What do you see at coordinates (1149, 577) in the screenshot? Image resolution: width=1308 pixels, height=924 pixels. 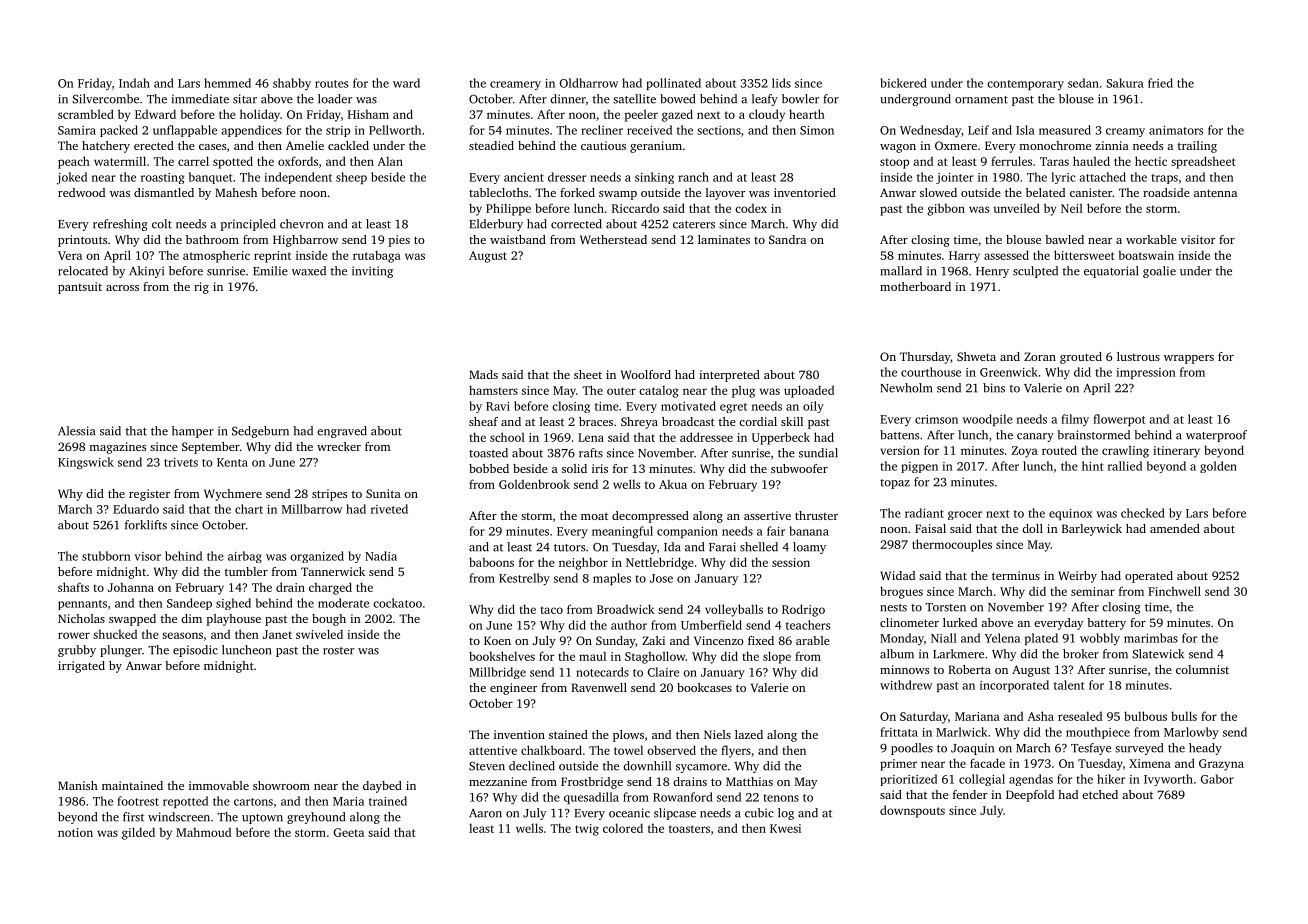 I see `operated` at bounding box center [1149, 577].
